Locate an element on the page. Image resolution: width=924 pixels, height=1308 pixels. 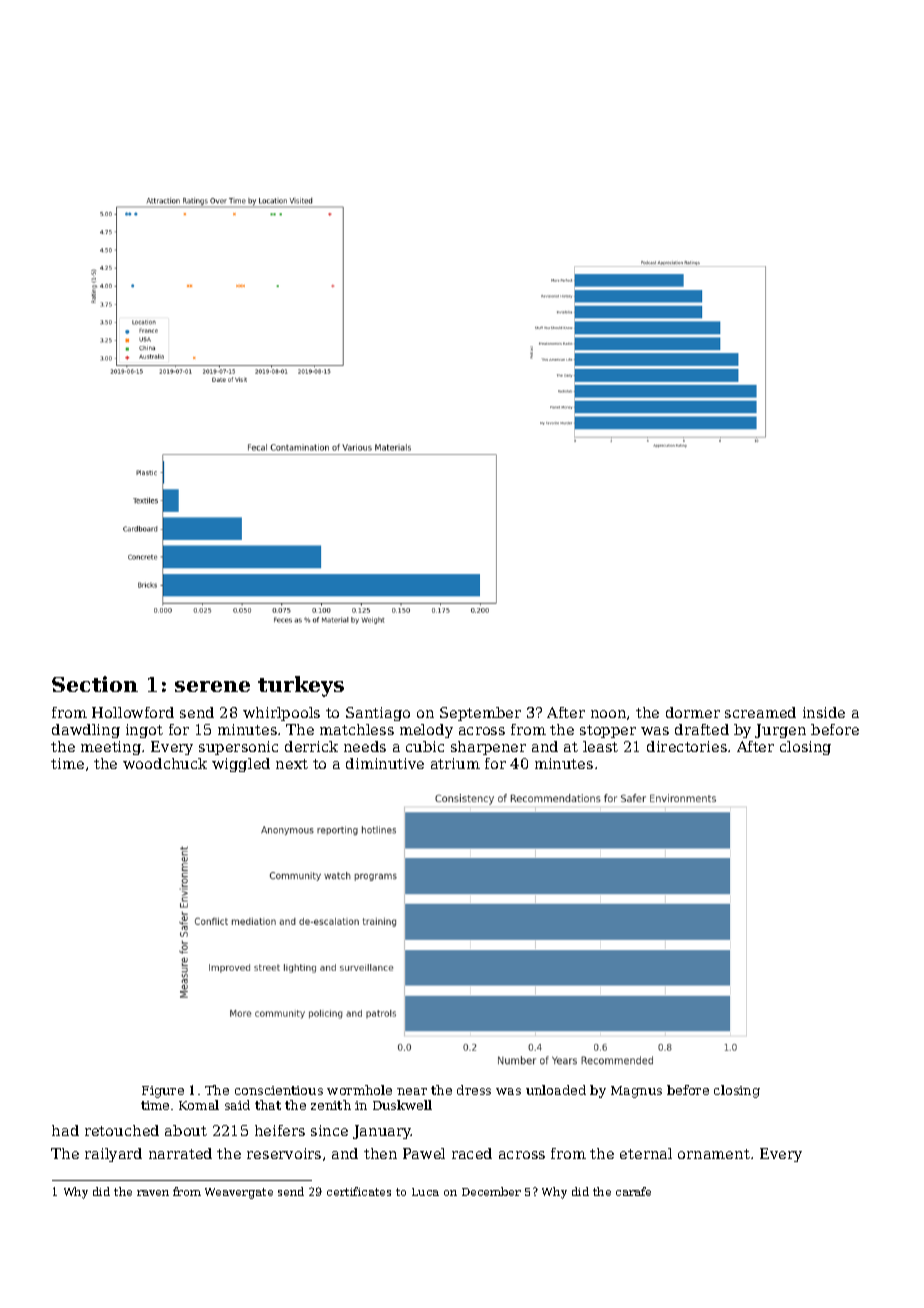
meeting is located at coordinates (111, 748).
